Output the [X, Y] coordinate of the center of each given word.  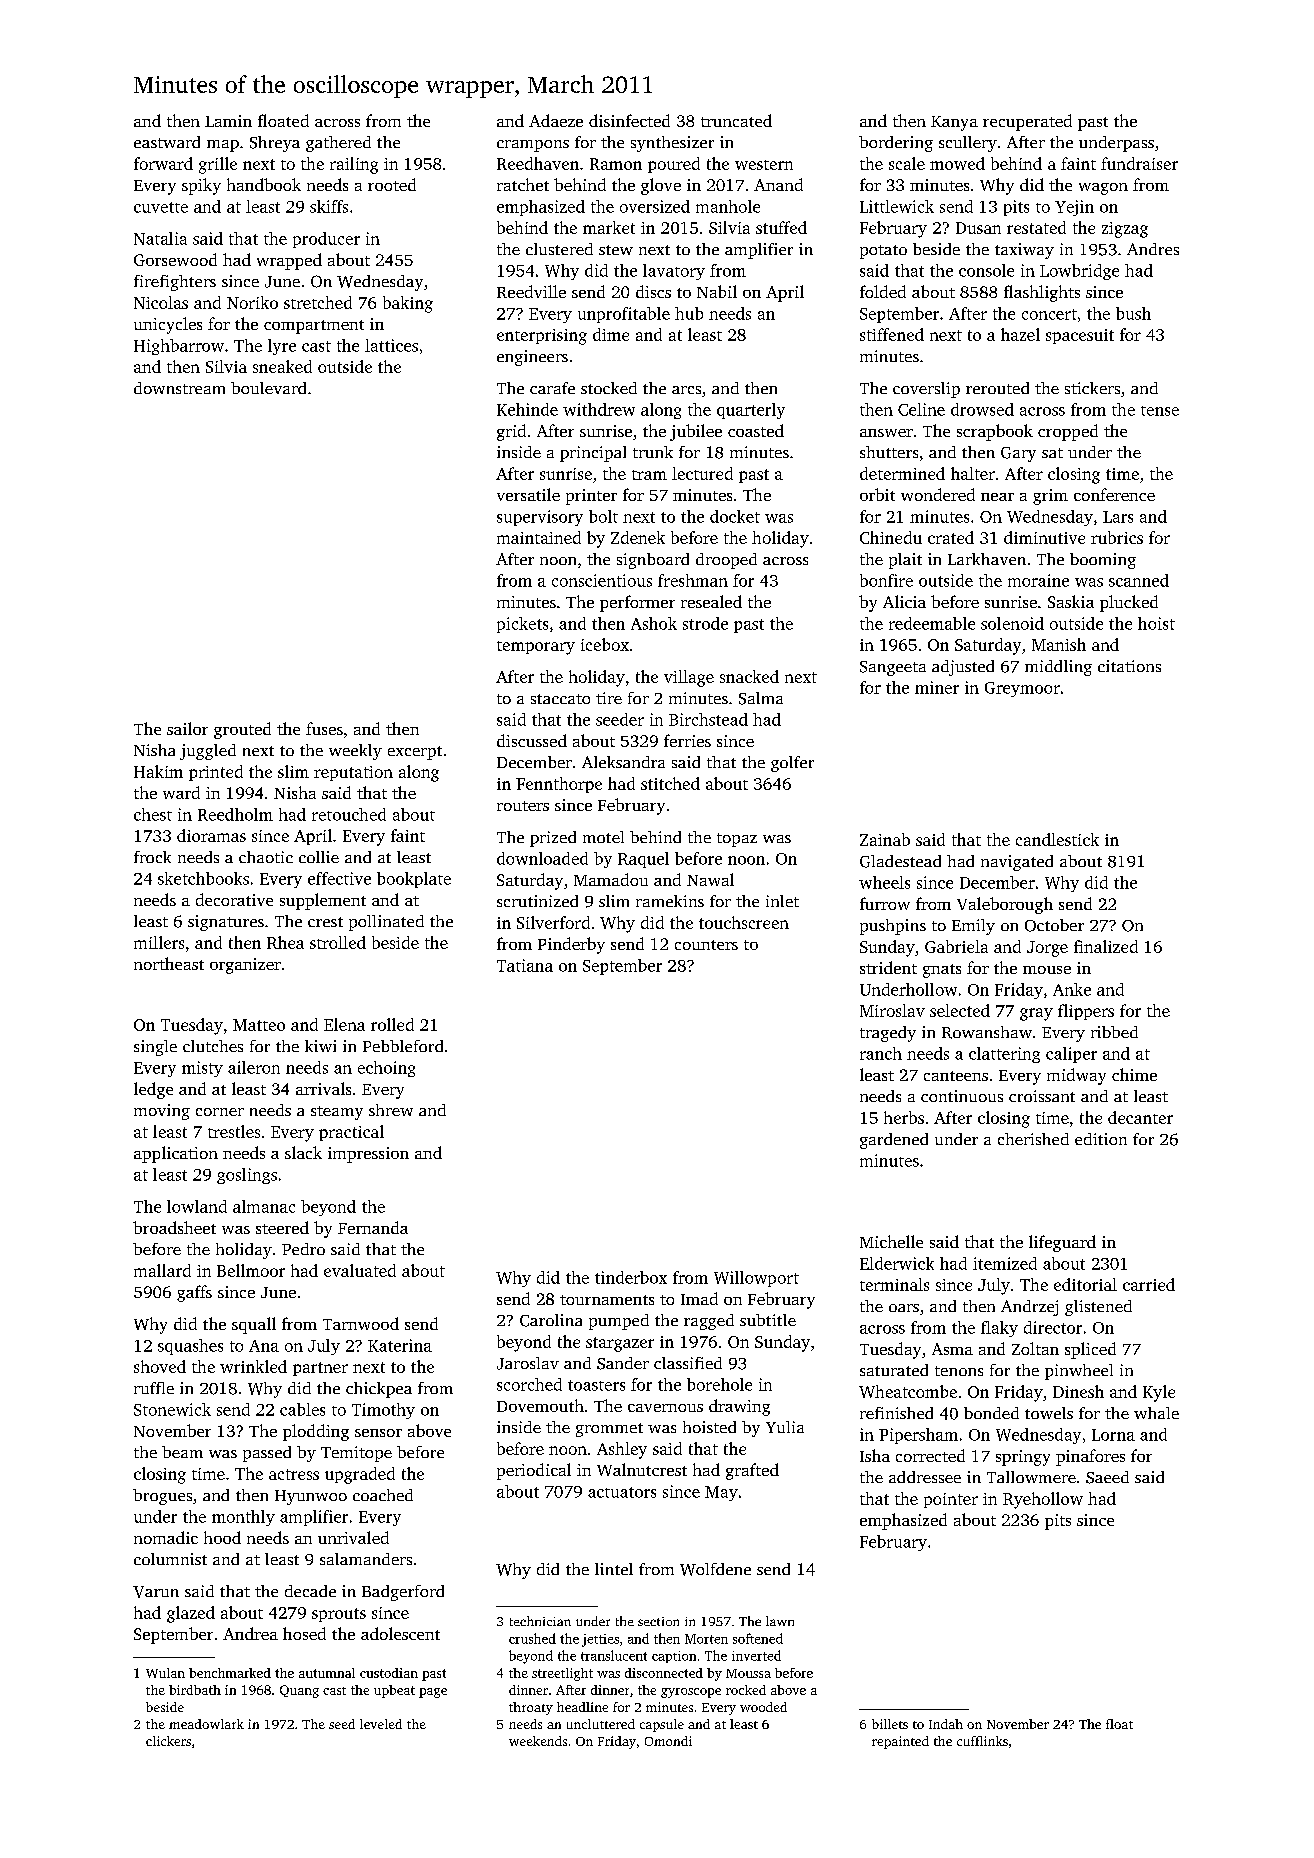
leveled [381, 1724]
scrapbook [995, 432]
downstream [179, 388]
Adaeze [556, 120]
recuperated [1027, 122]
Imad [699, 1298]
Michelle [891, 1241]
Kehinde [527, 409]
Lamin [228, 121]
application [176, 1154]
